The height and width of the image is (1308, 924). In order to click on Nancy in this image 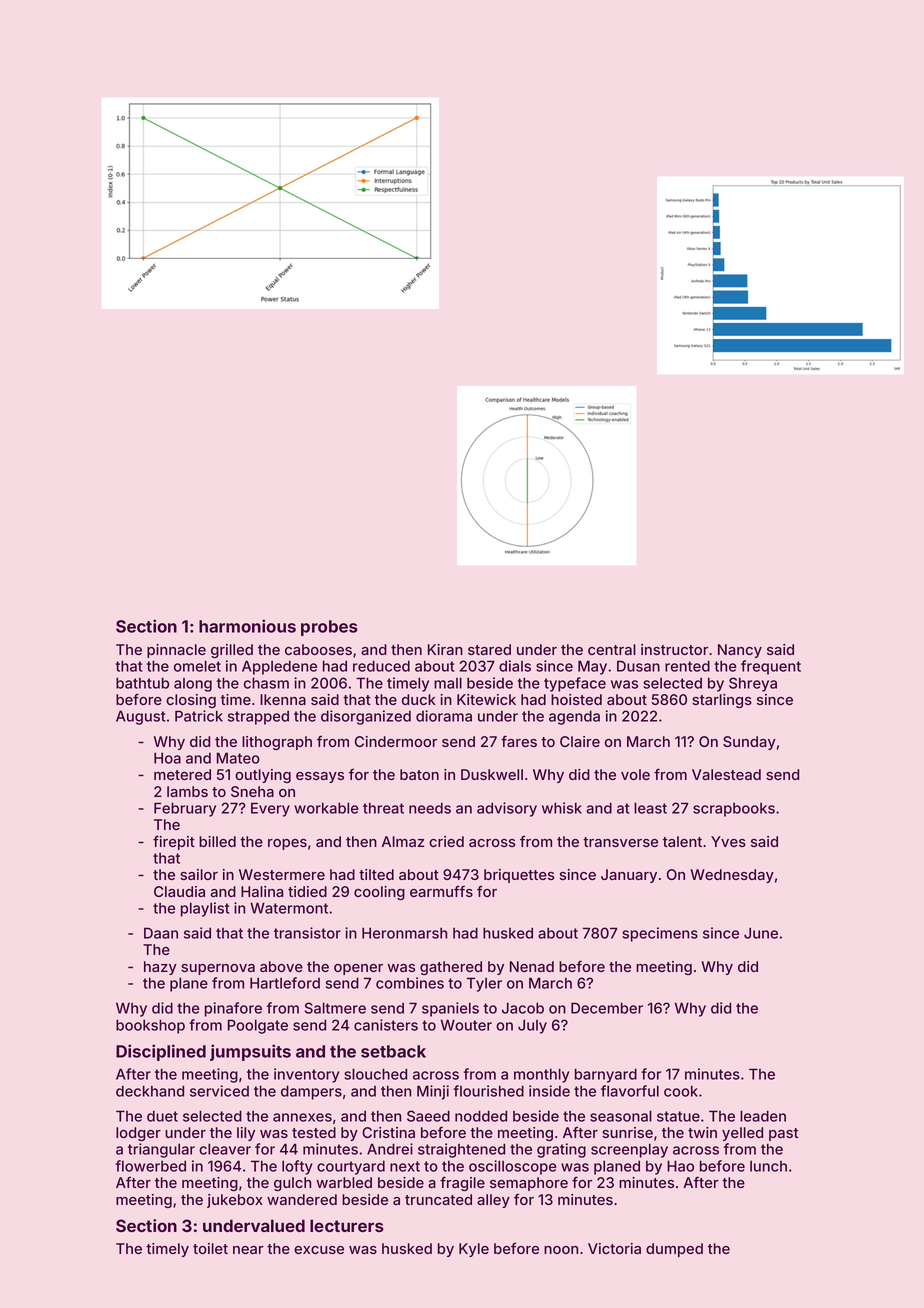, I will do `click(740, 651)`.
